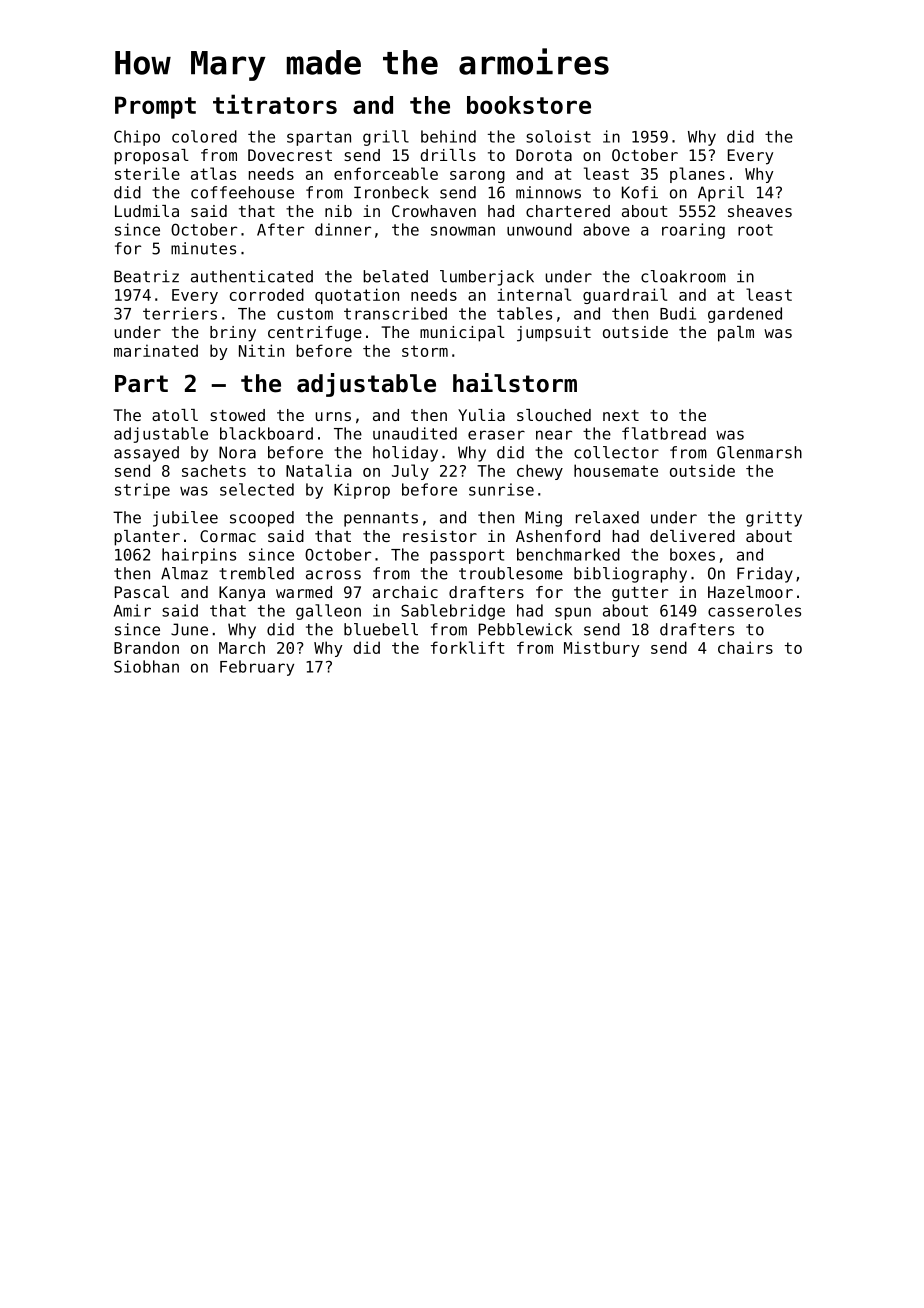 The image size is (924, 1308). Describe the element at coordinates (721, 194) in the page. I see `April` at that location.
